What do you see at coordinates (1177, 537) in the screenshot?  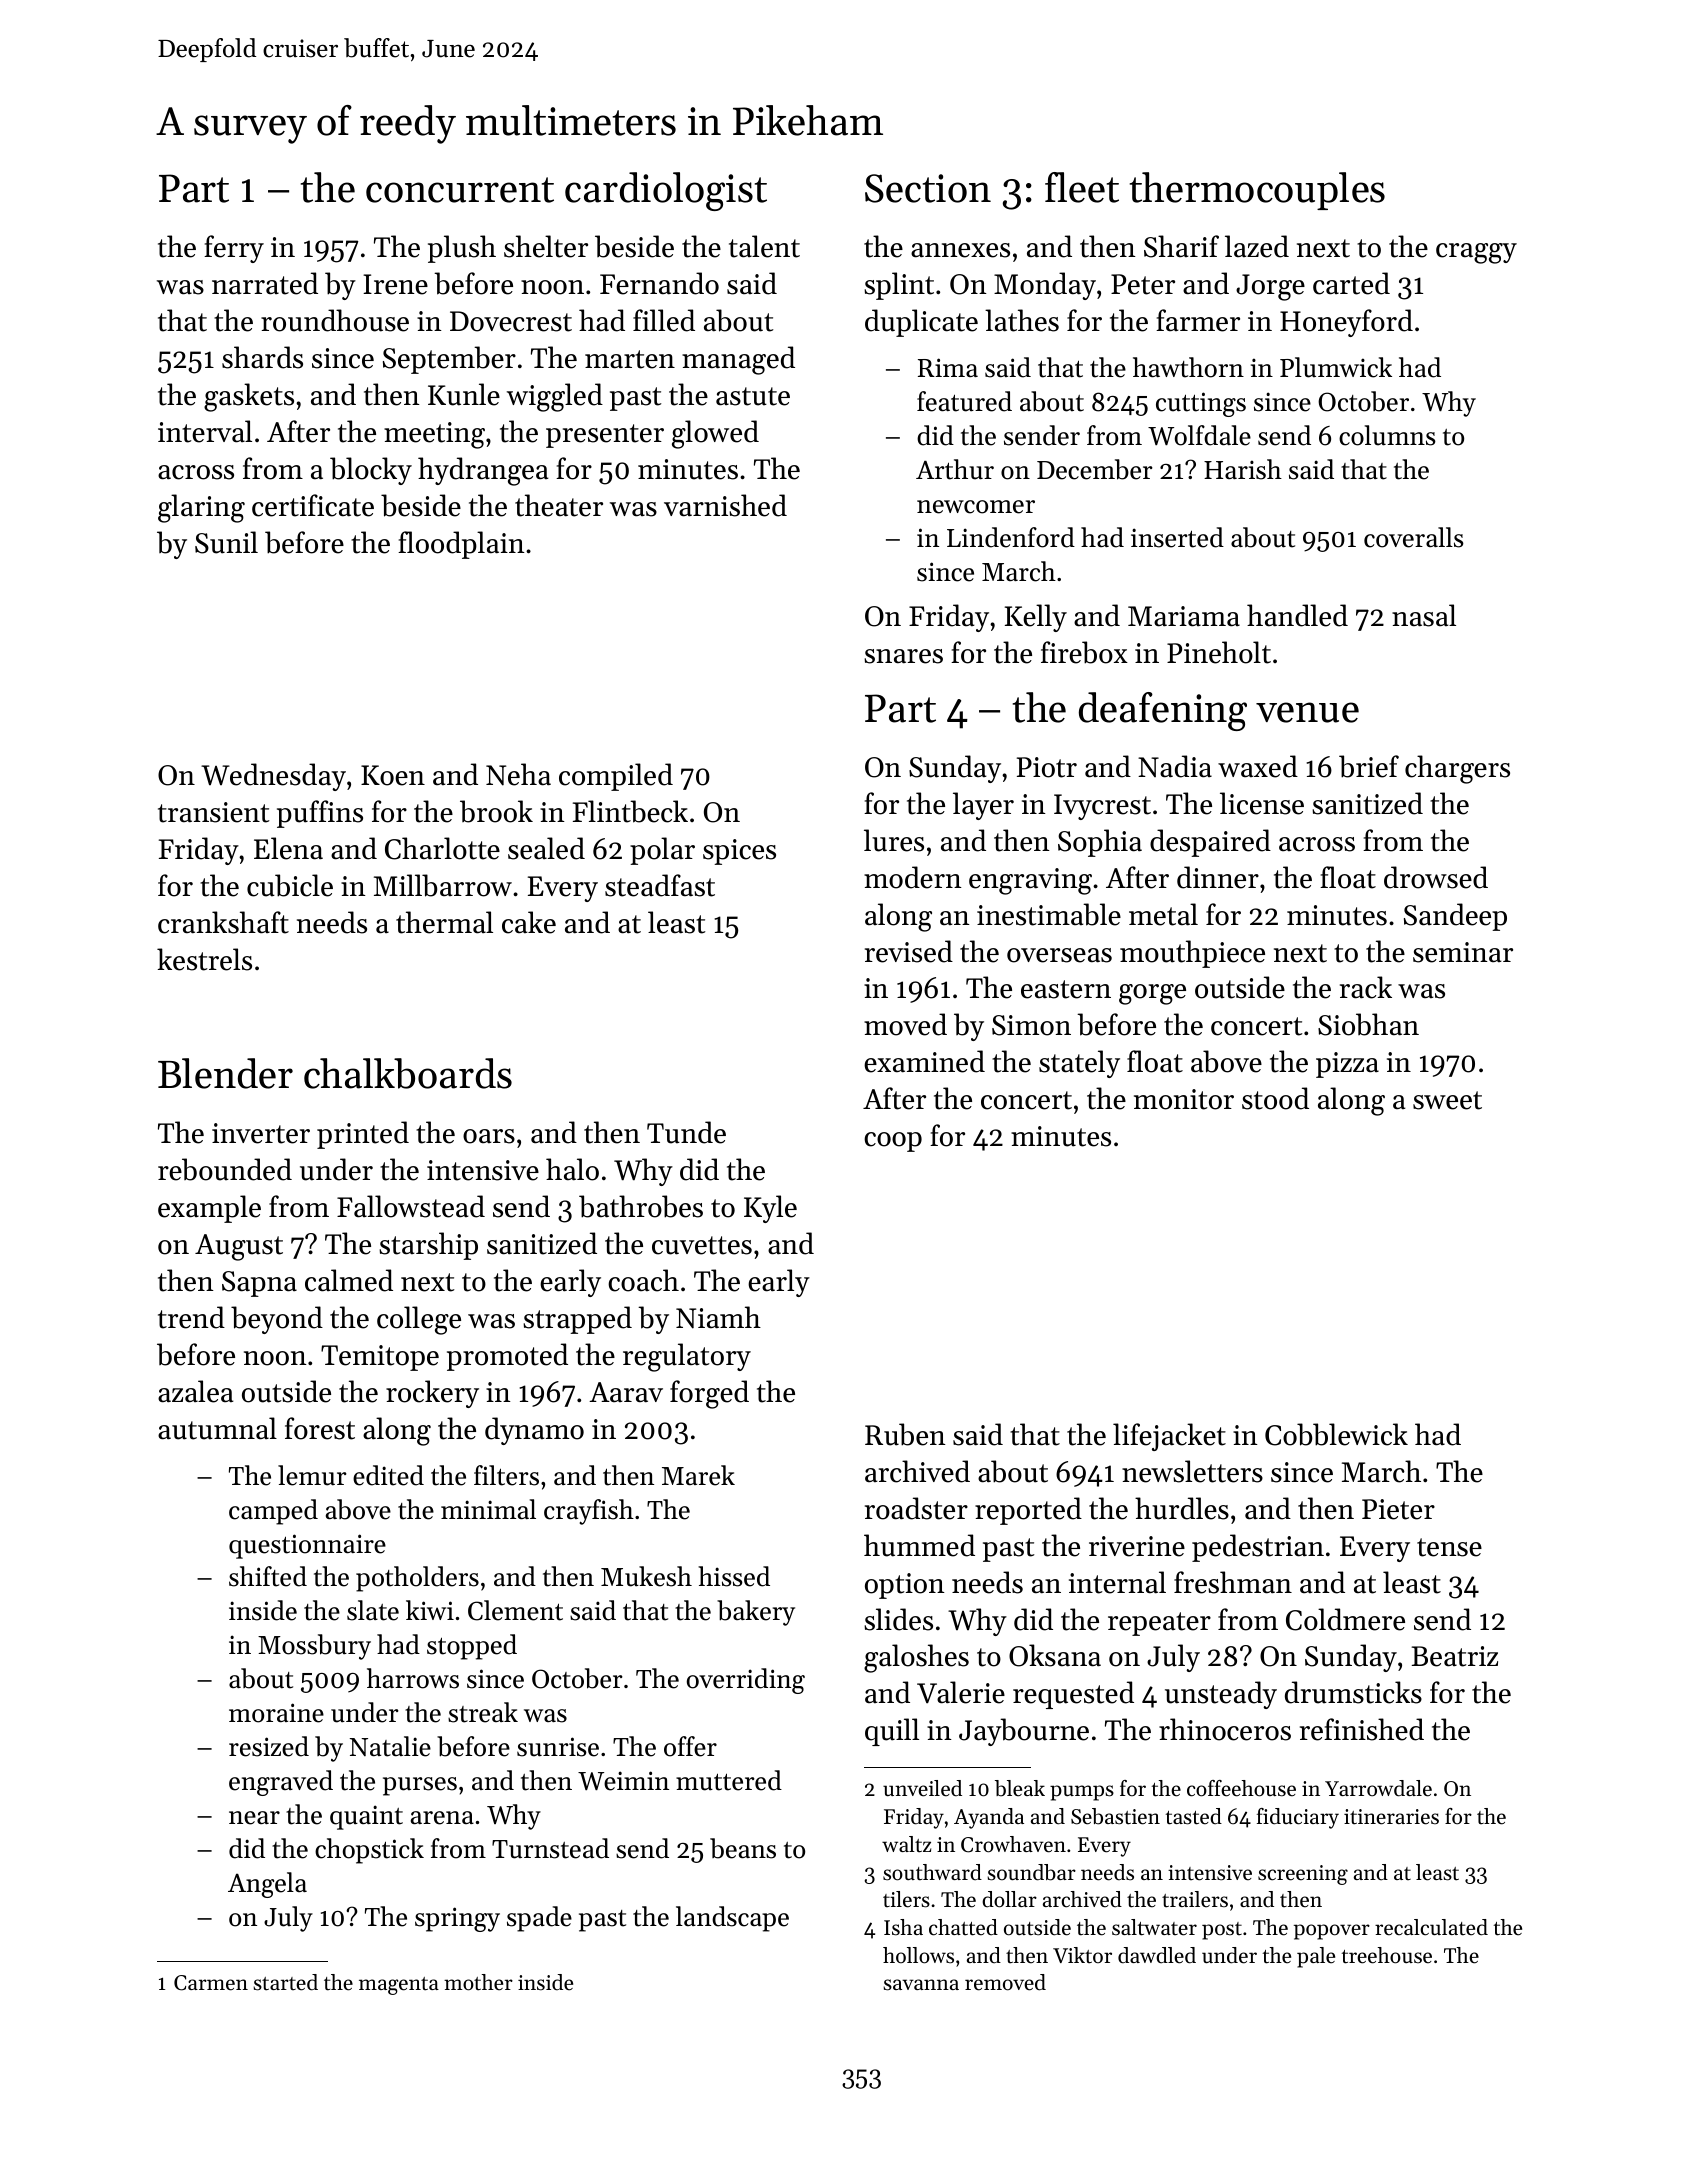 I see `inserted` at bounding box center [1177, 537].
